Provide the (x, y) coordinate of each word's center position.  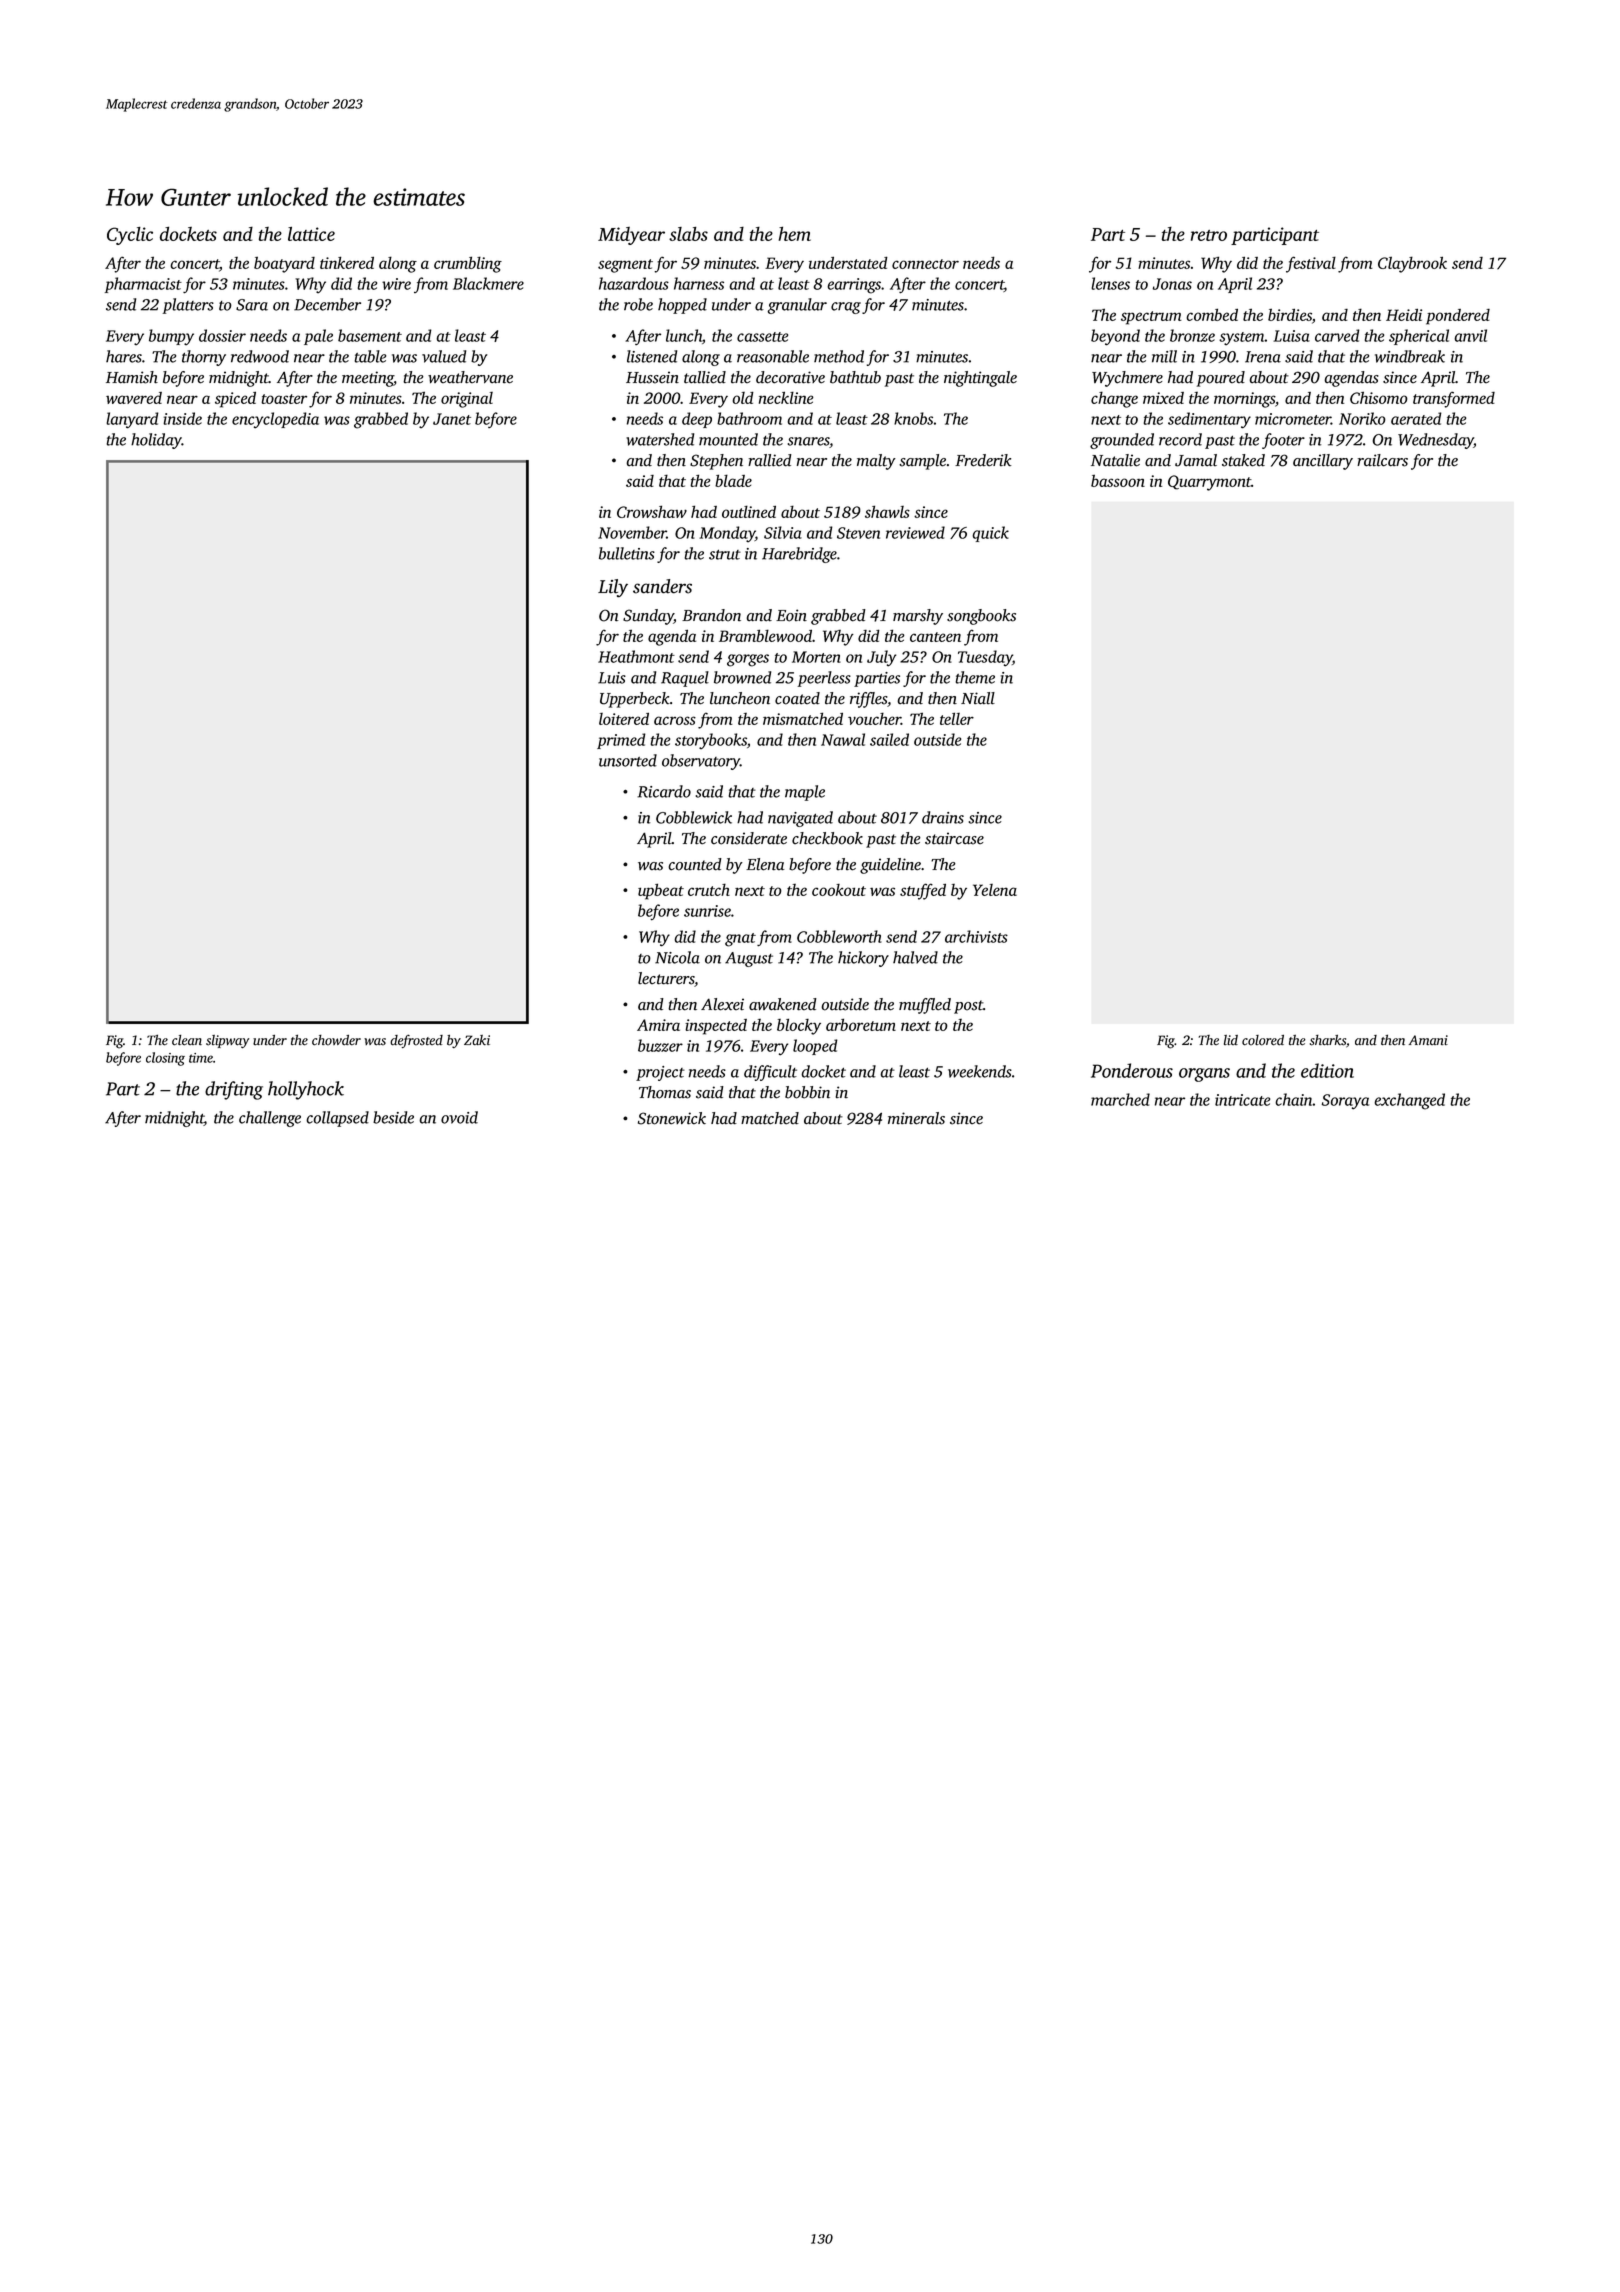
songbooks (981, 617)
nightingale (980, 379)
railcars (1382, 460)
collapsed (337, 1119)
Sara (252, 305)
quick (990, 534)
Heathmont (636, 656)
